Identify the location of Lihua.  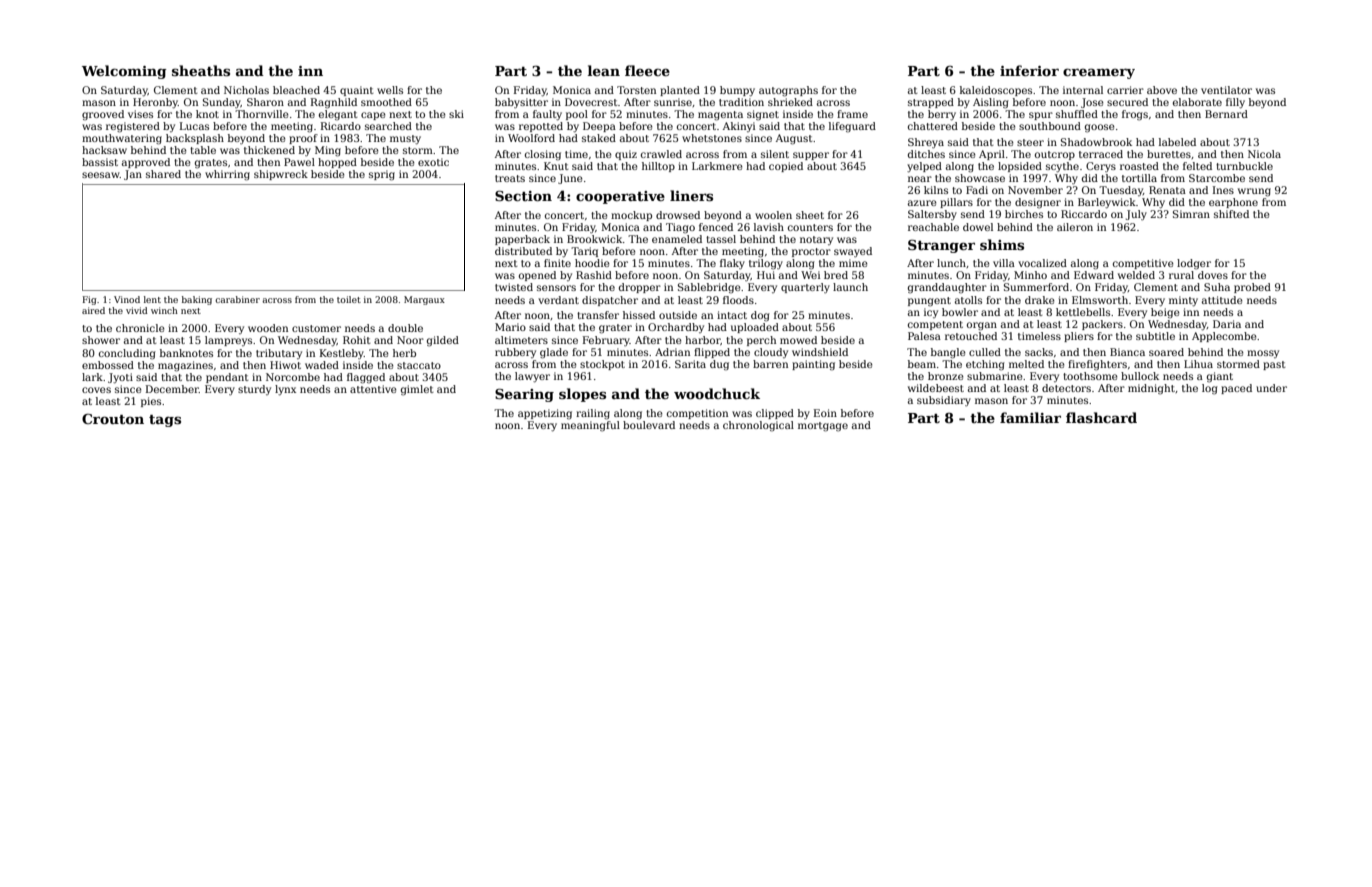
(1198, 364).
